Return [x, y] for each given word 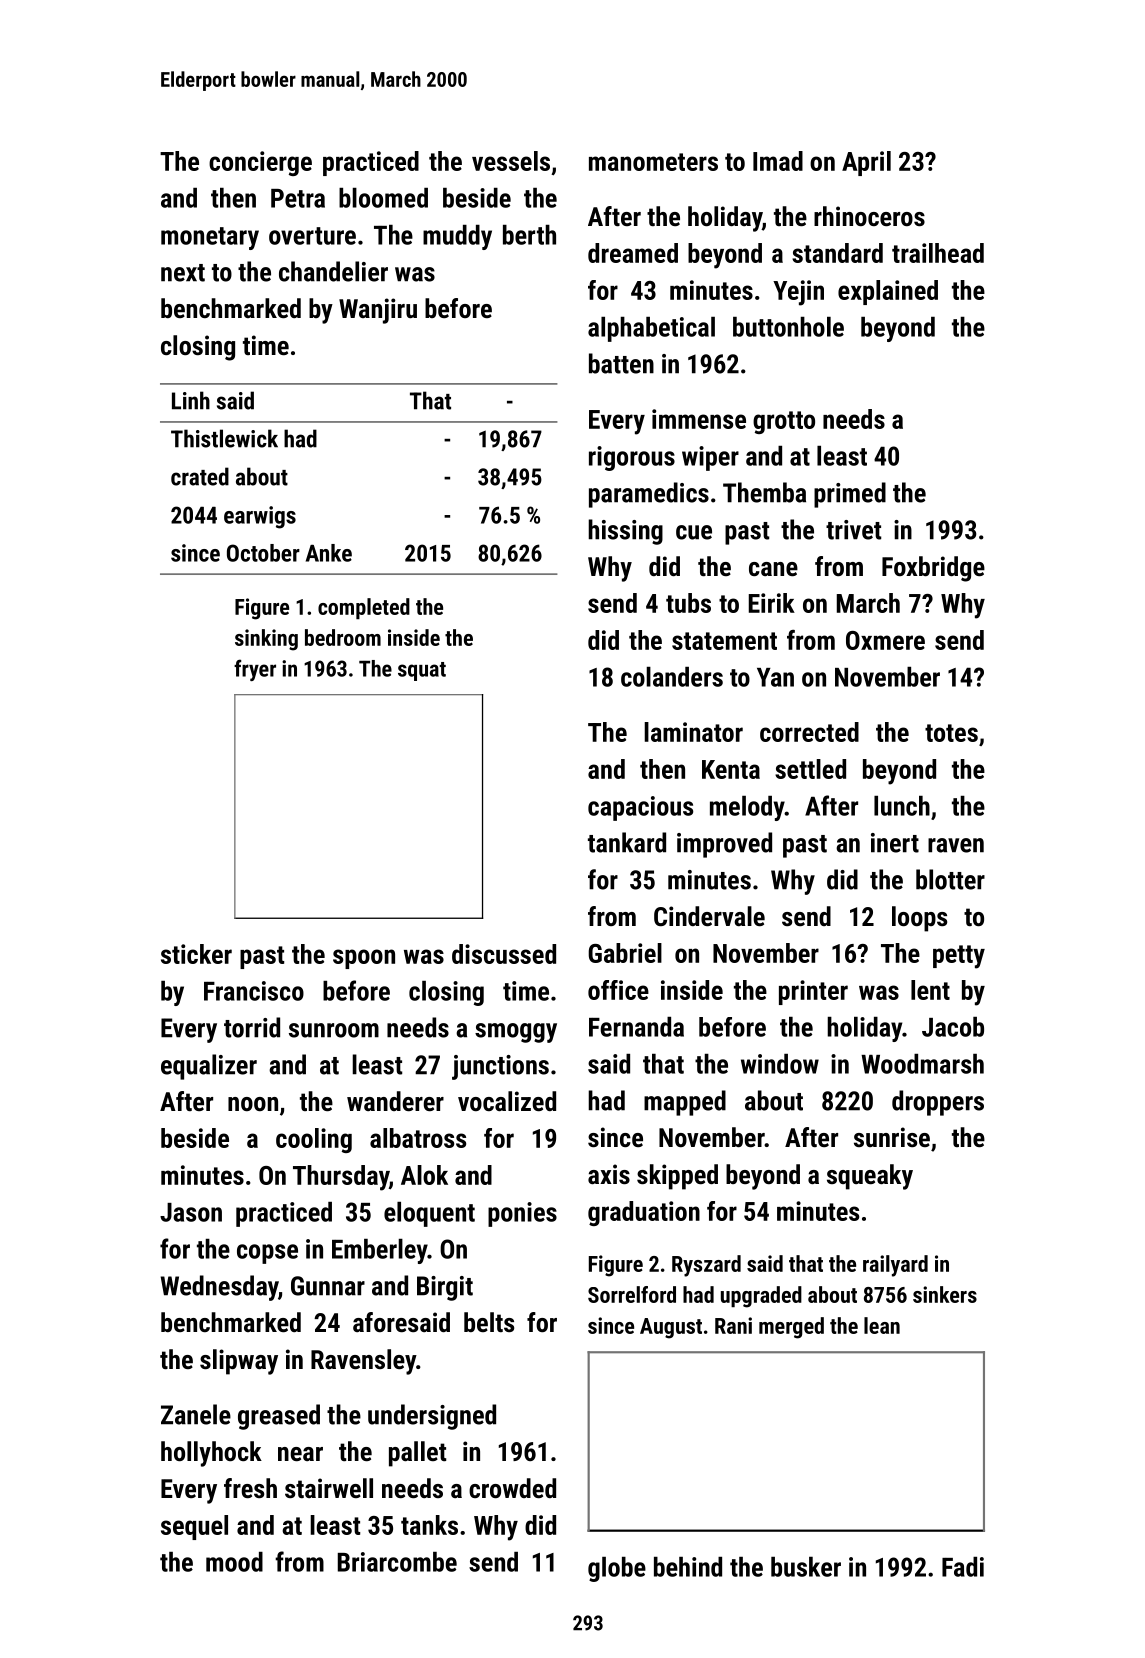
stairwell [329, 1488]
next [183, 273]
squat [422, 671]
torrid [252, 1027]
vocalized [507, 1101]
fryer [255, 670]
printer [813, 992]
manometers [653, 162]
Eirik [772, 603]
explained [888, 292]
